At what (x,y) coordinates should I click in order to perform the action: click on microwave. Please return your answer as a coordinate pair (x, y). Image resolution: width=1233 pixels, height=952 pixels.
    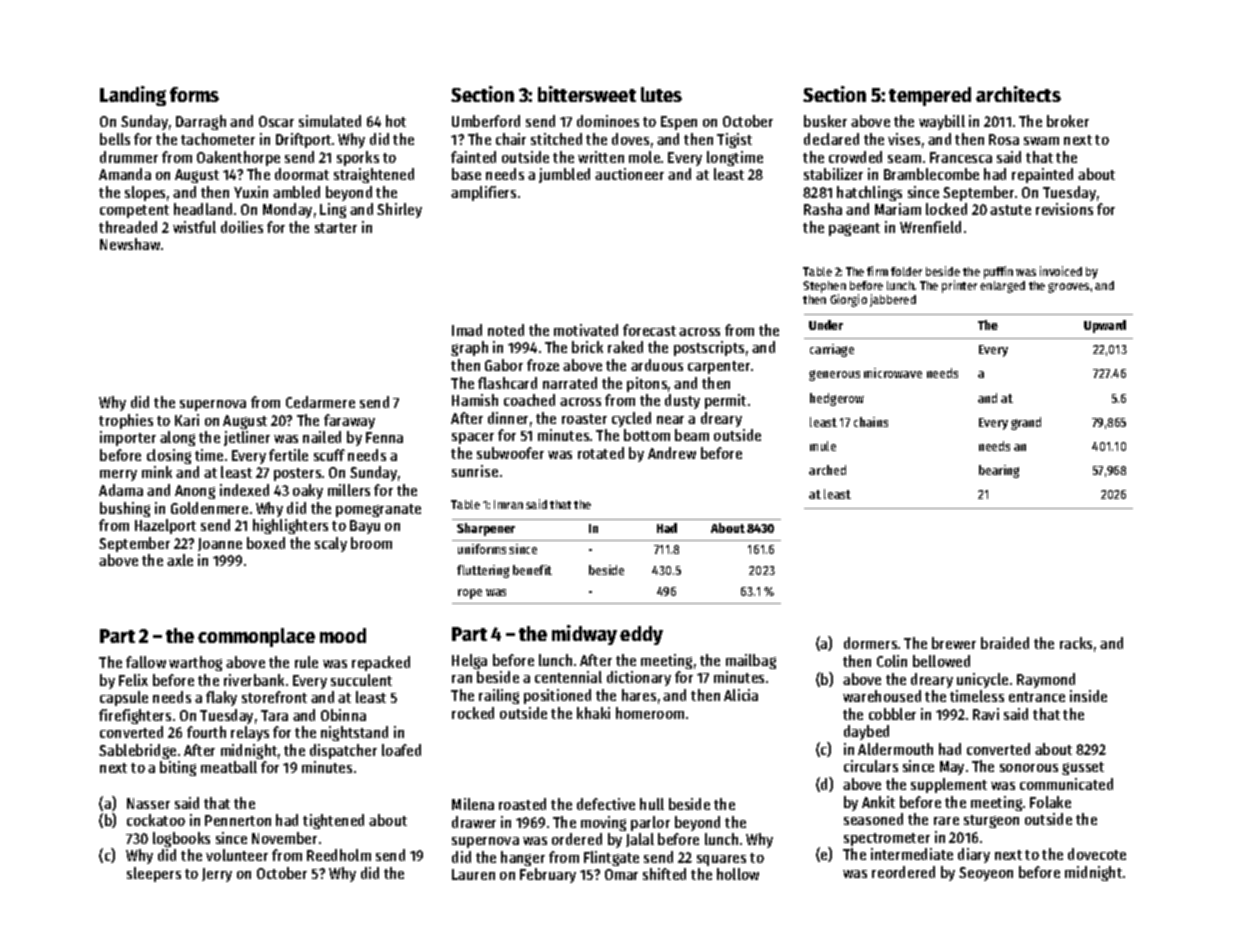
    Looking at the image, I should click on (893, 373).
